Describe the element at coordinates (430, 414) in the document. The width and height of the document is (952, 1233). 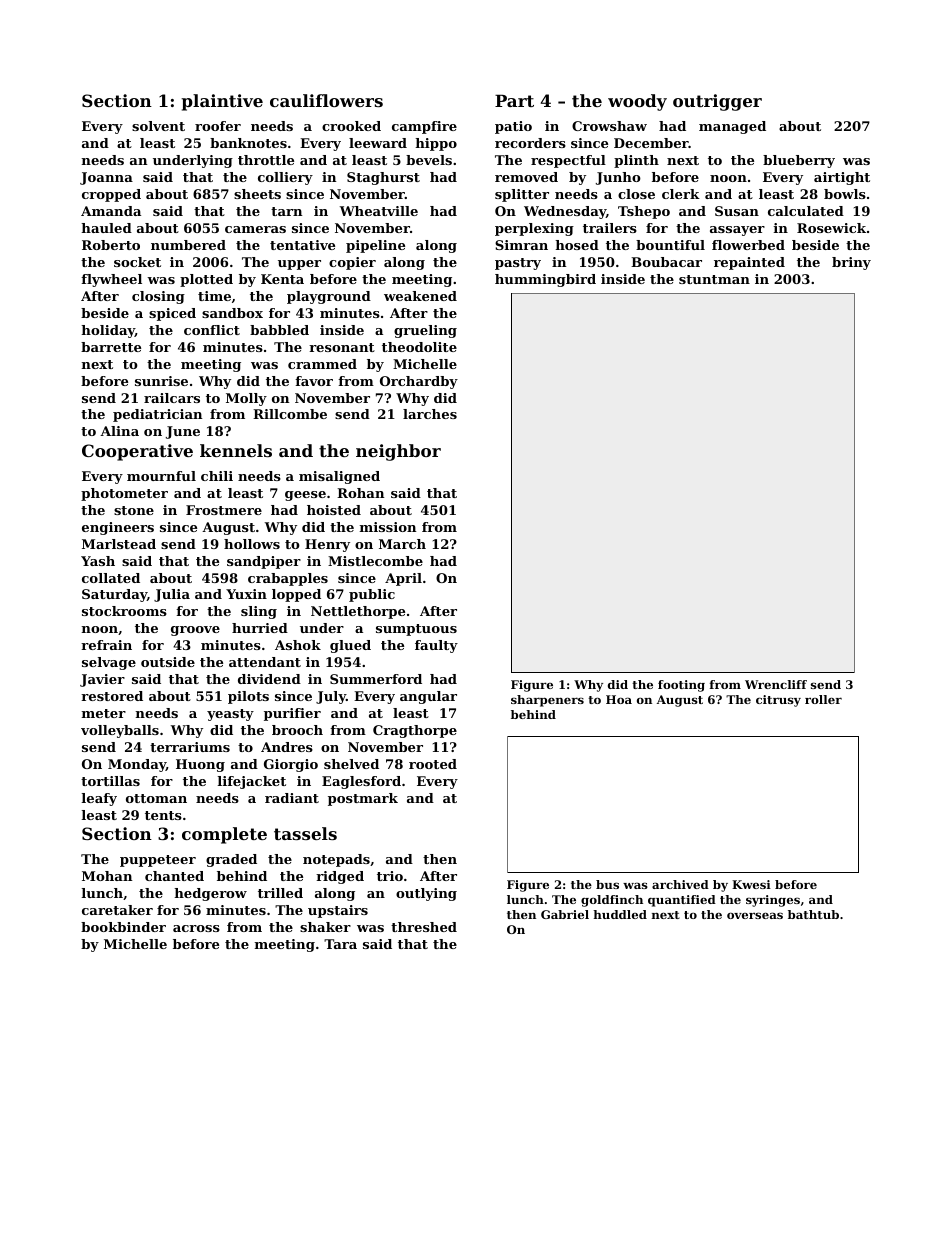
I see `larches` at that location.
